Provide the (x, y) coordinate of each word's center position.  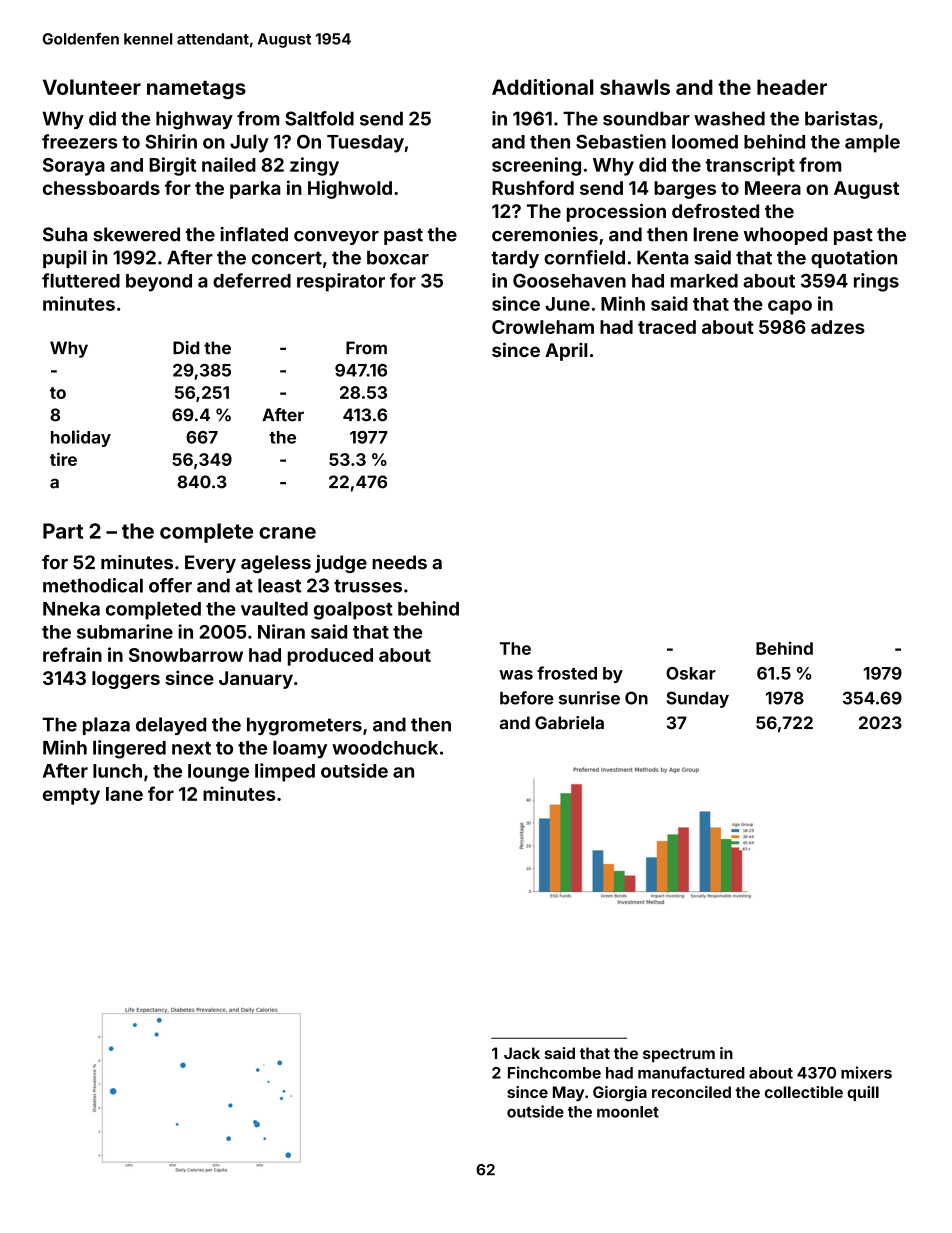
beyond (159, 283)
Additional (543, 87)
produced (330, 657)
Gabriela (569, 723)
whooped (785, 236)
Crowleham (543, 327)
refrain (72, 654)
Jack (522, 1053)
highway (194, 120)
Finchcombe (554, 1072)
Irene (715, 234)
